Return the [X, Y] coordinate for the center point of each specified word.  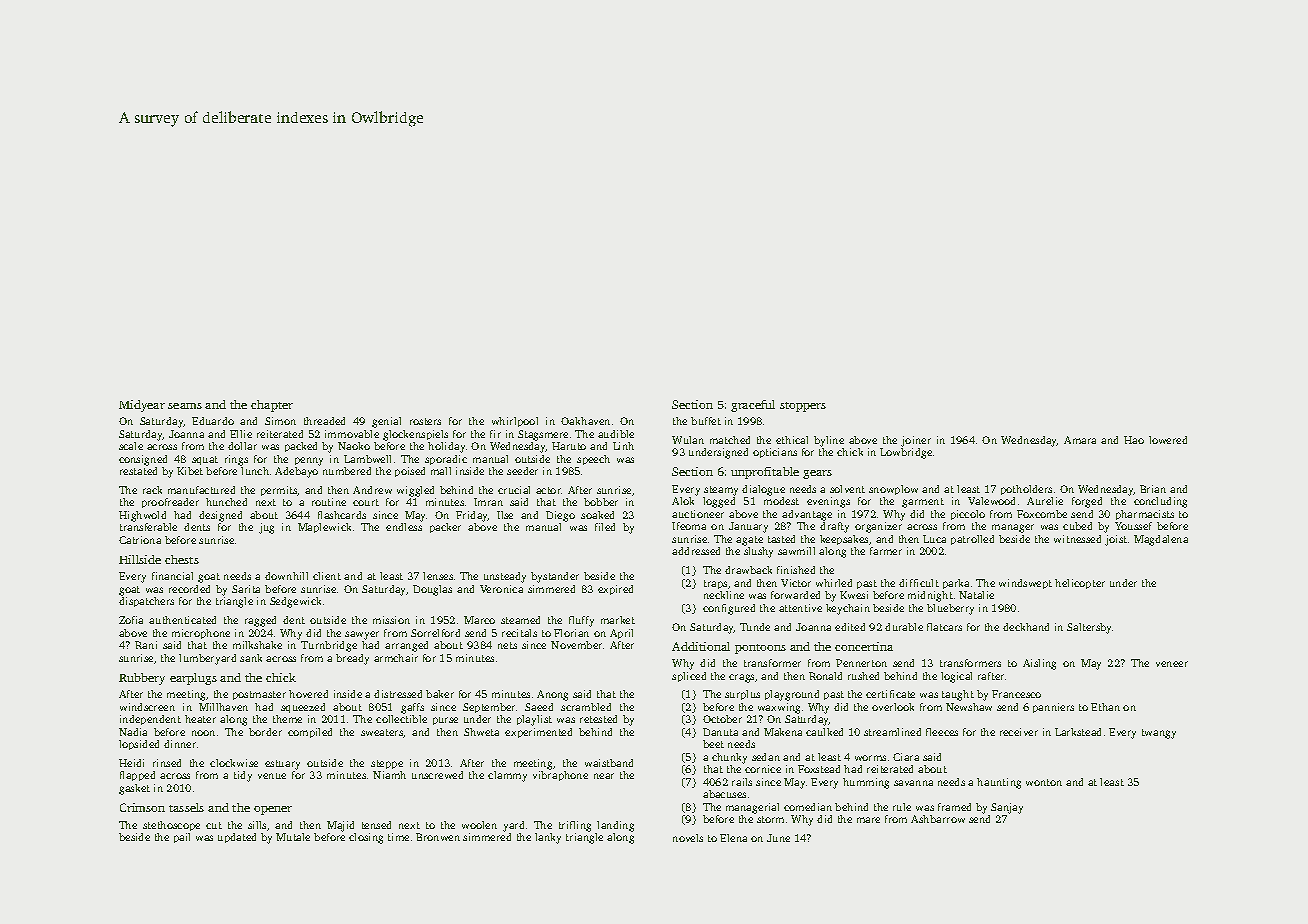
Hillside [140, 559]
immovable [352, 434]
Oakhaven [585, 421]
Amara [1080, 440]
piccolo [968, 515]
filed [605, 527]
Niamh [389, 775]
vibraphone [560, 776]
